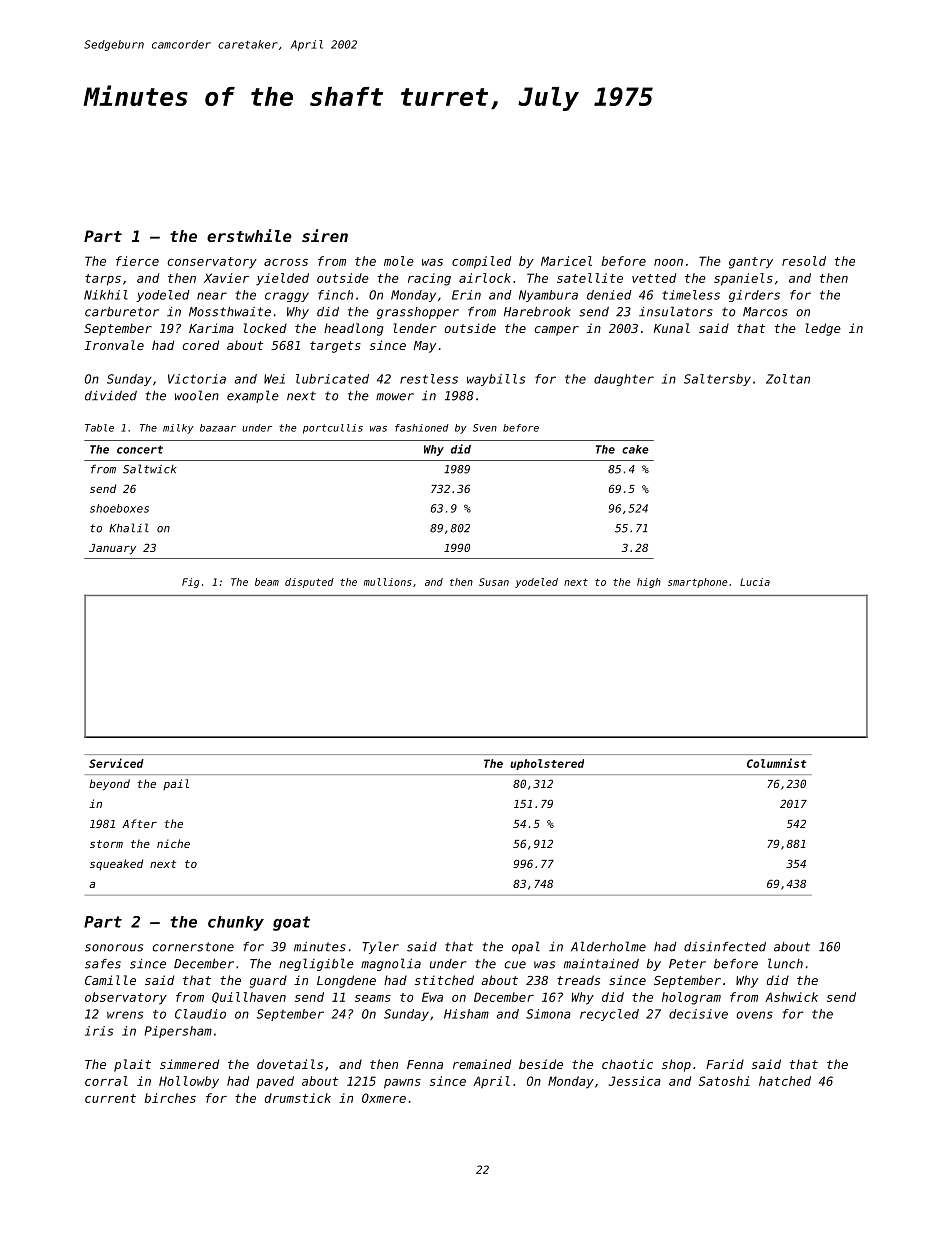 This image has width=952, height=1233. What do you see at coordinates (275, 1082) in the image?
I see `paved` at bounding box center [275, 1082].
